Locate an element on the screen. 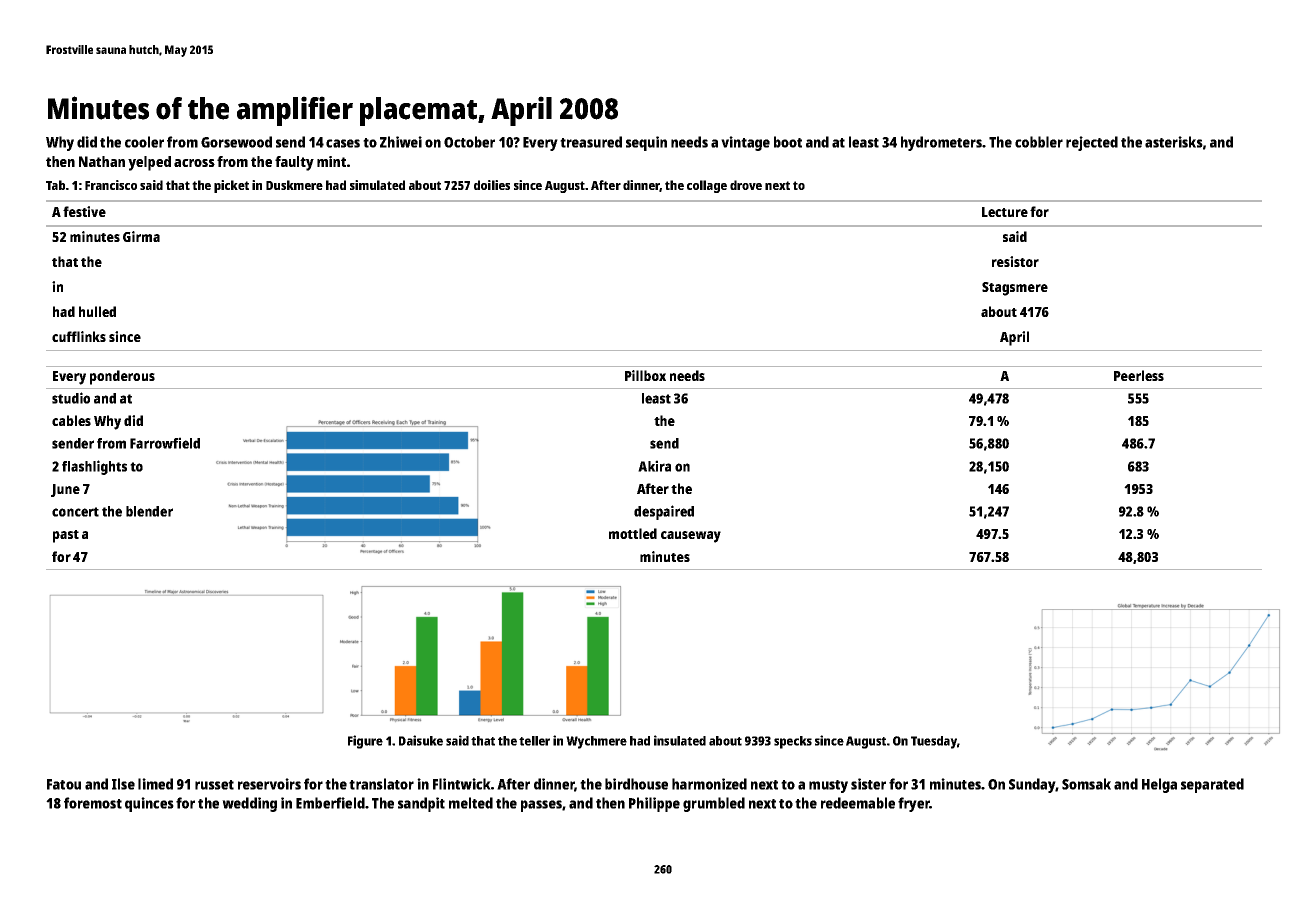 The width and height of the screenshot is (1308, 924). Pillbox is located at coordinates (645, 375).
